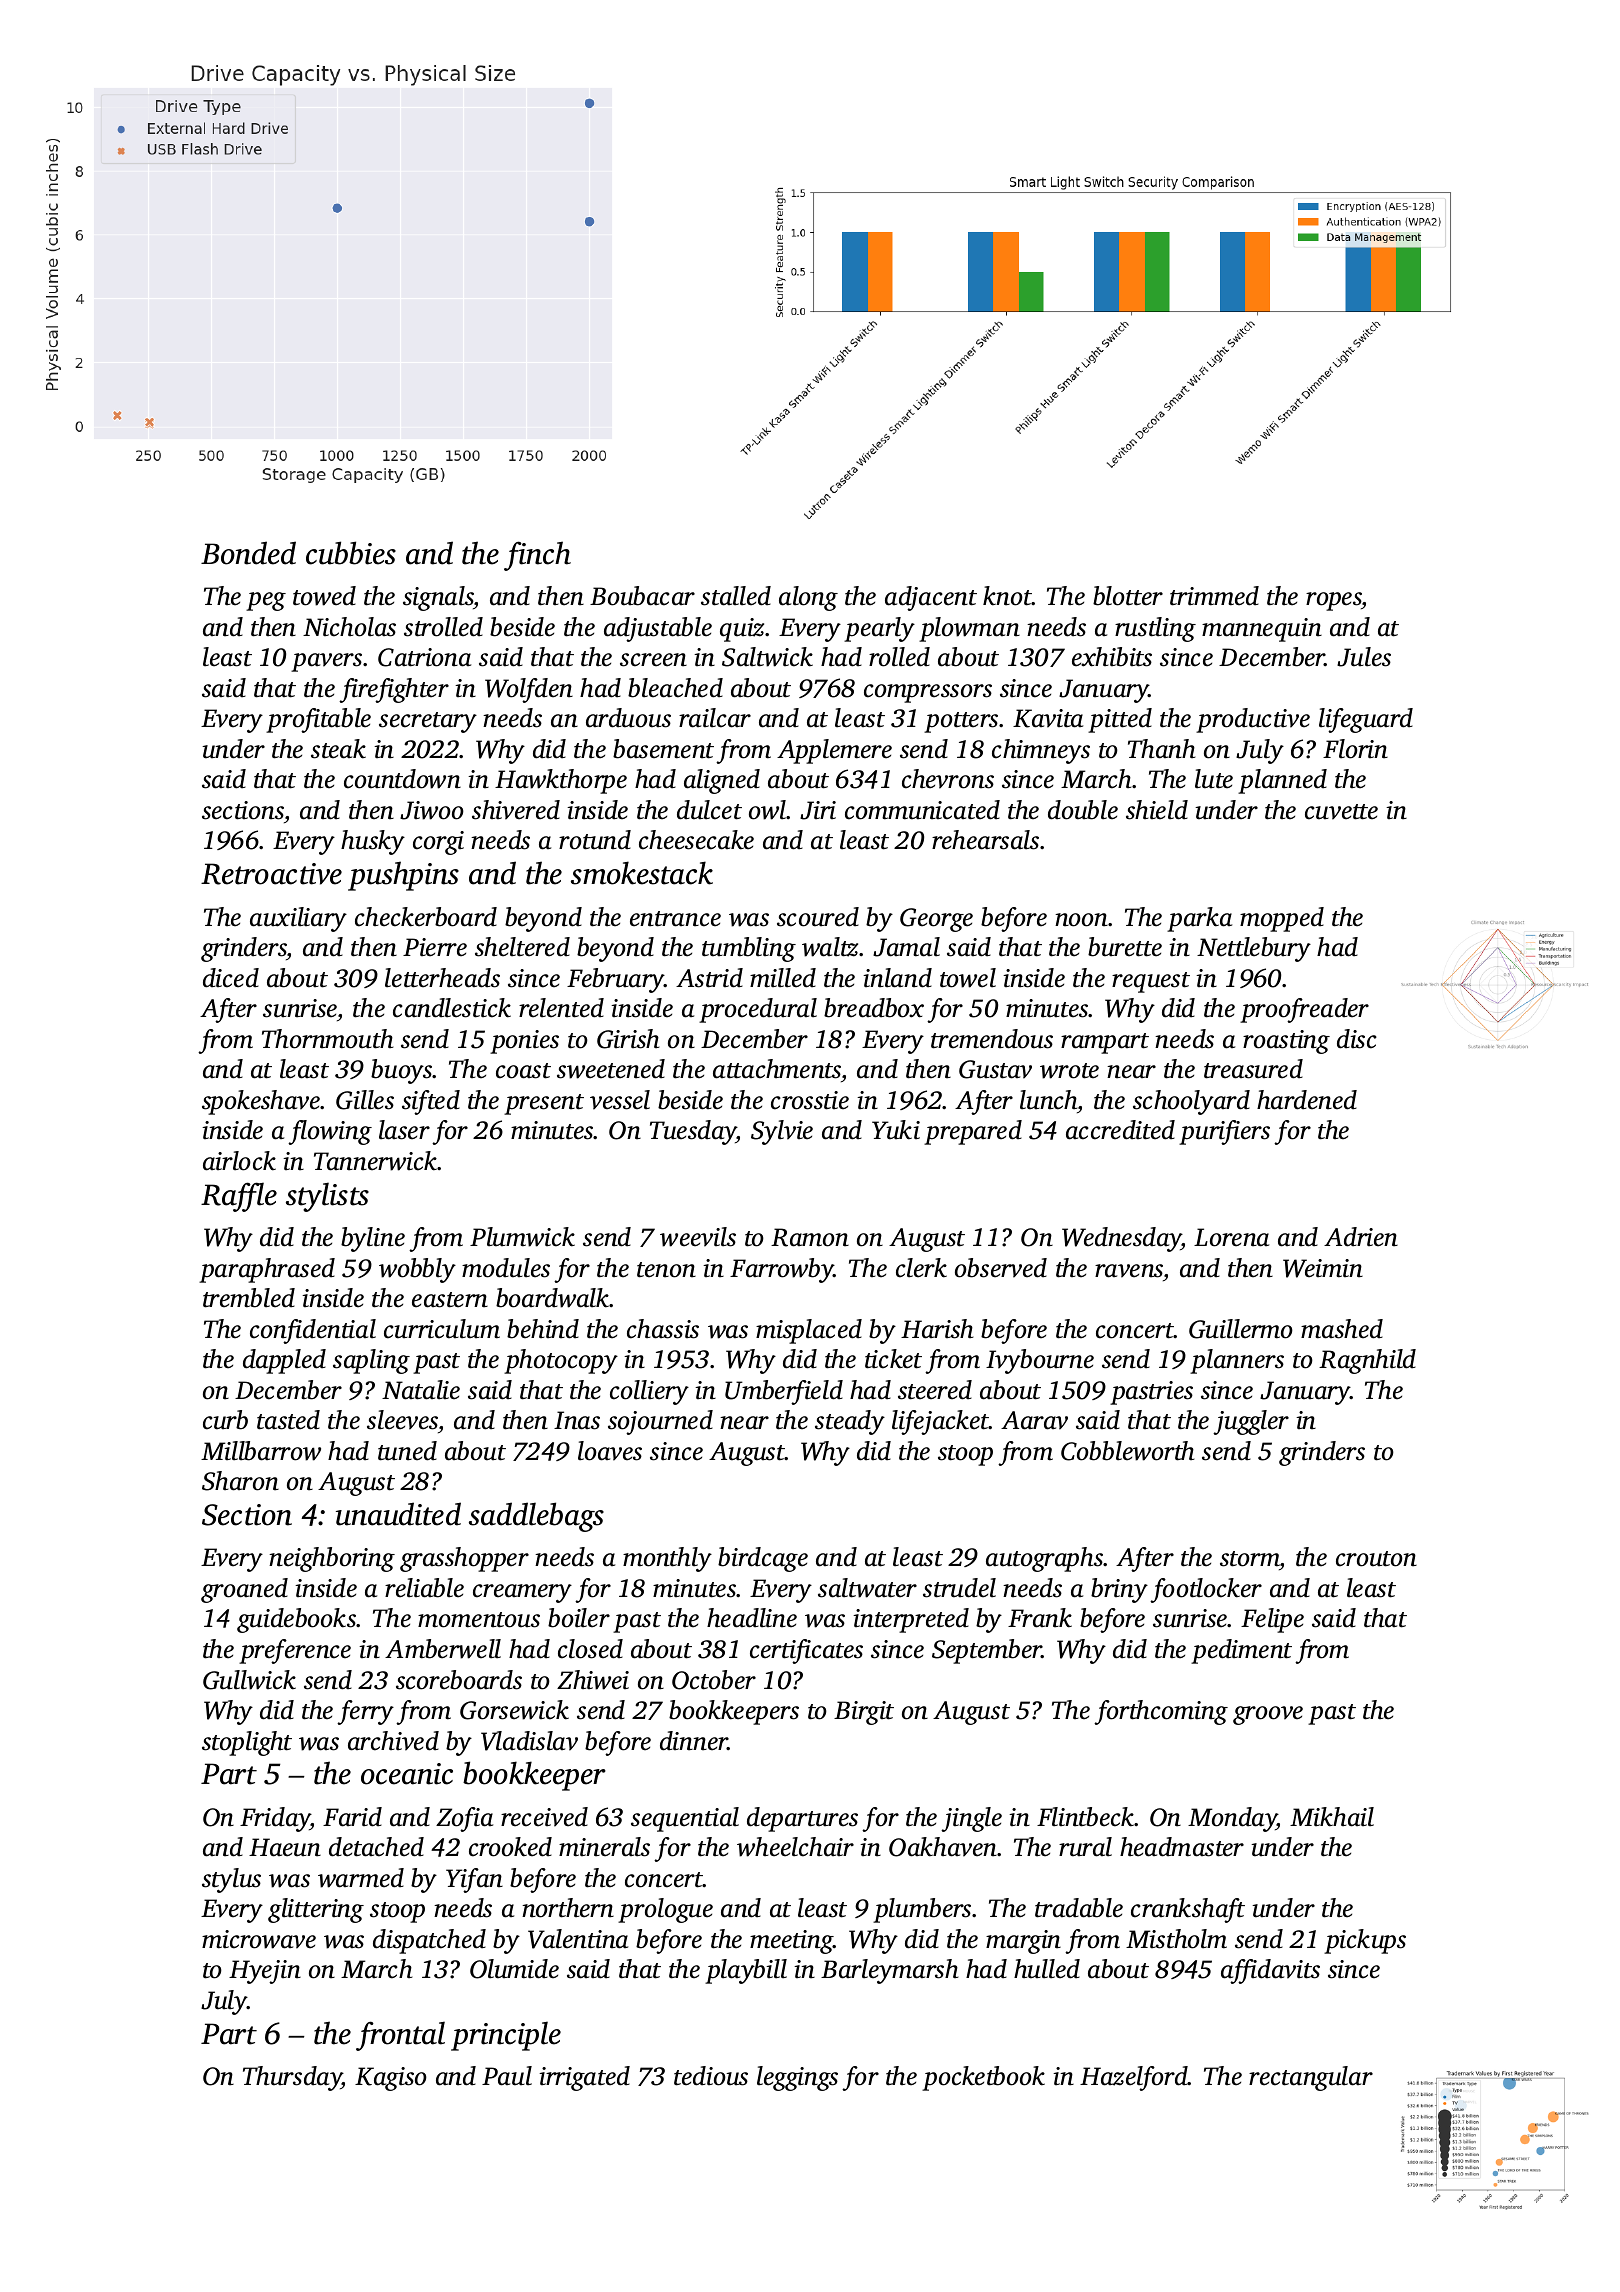  What do you see at coordinates (537, 556) in the page?
I see `finch` at bounding box center [537, 556].
